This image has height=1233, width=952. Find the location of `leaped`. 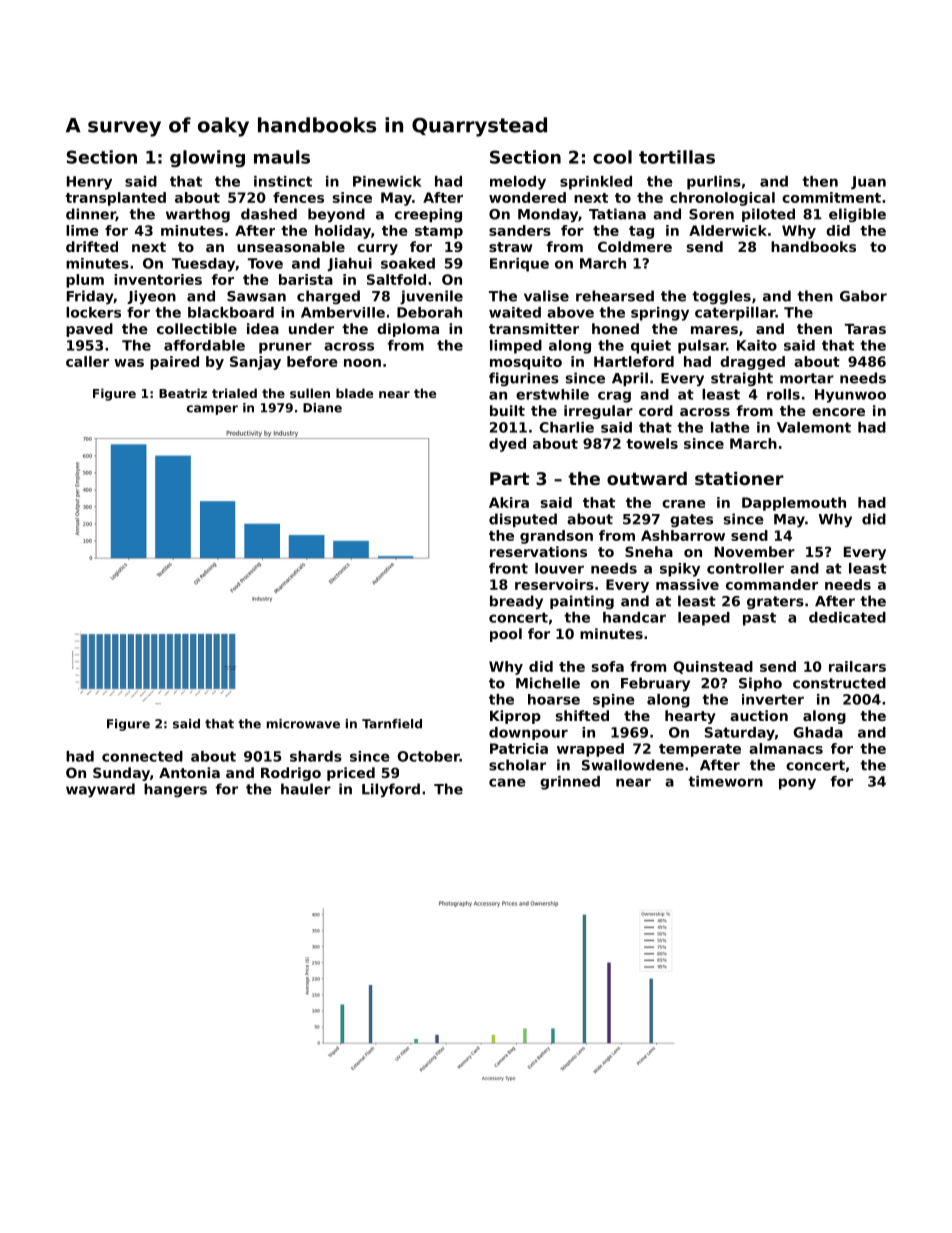

leaped is located at coordinates (704, 619).
